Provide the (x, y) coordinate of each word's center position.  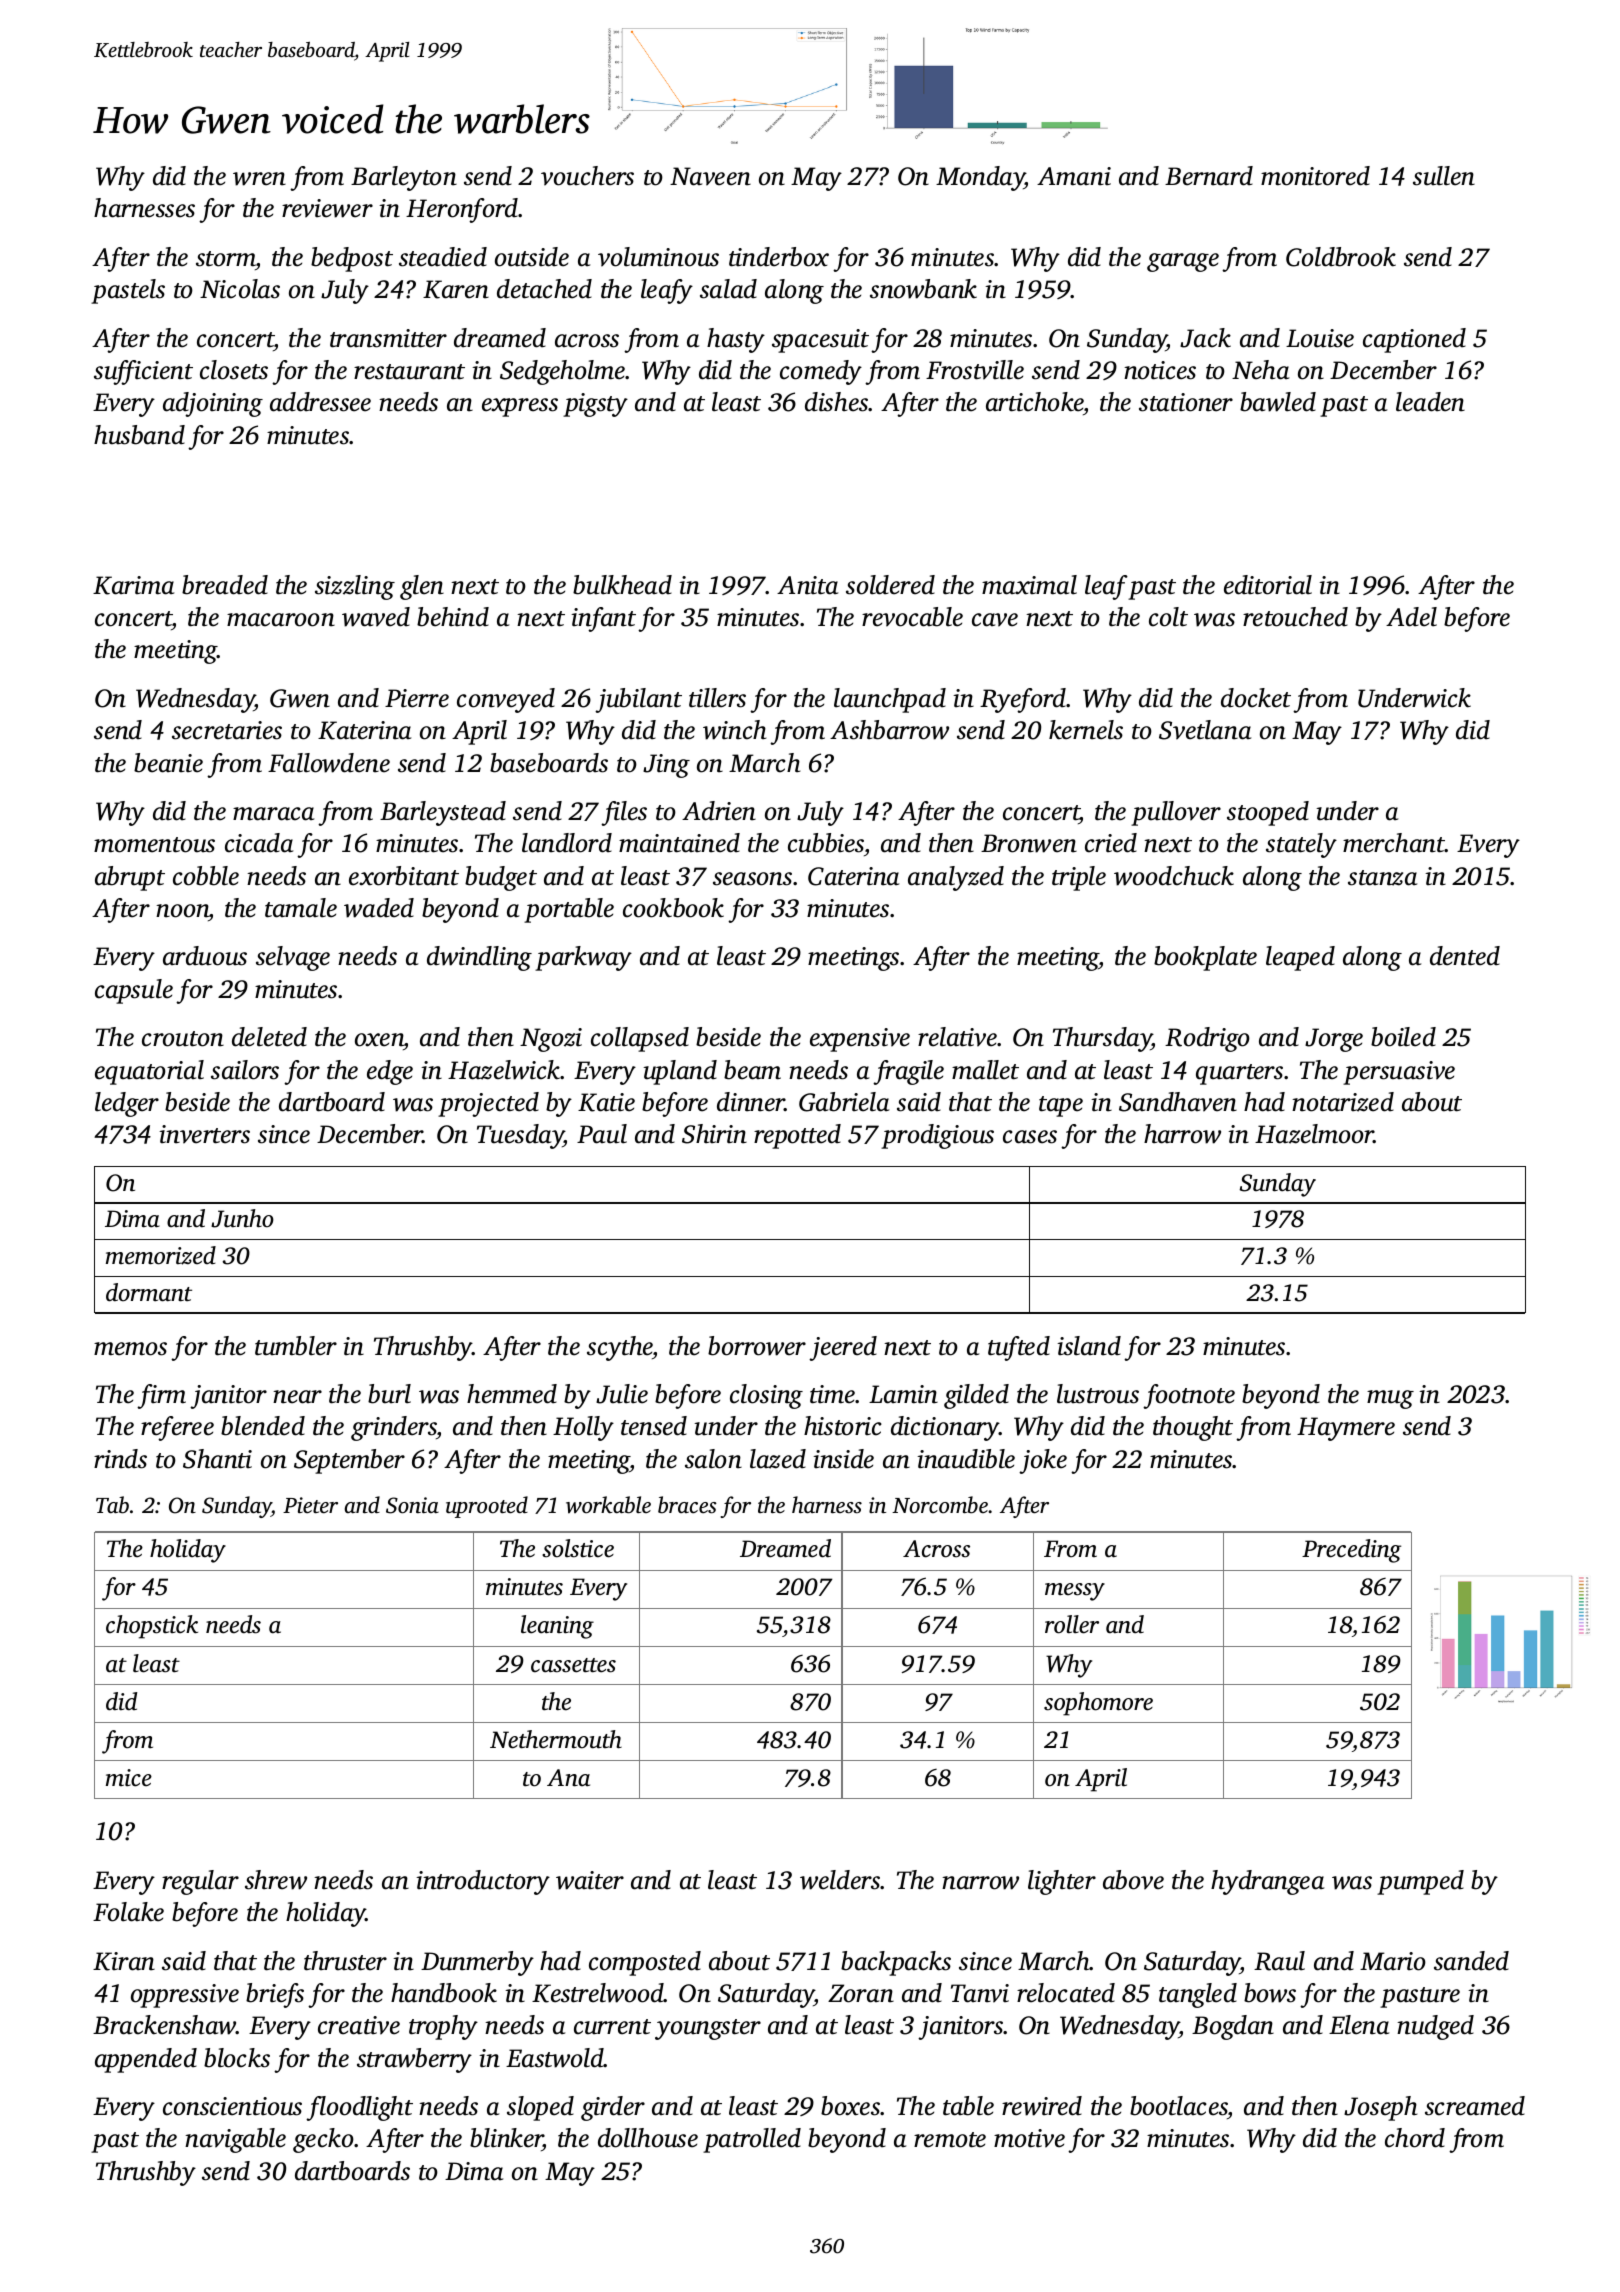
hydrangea (1267, 1882)
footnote (1189, 1396)
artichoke (1035, 403)
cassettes (573, 1665)
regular (200, 1882)
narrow (980, 1883)
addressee (320, 402)
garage (1183, 262)
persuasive (1399, 1073)
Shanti (217, 1459)
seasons (752, 879)
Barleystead (443, 813)
